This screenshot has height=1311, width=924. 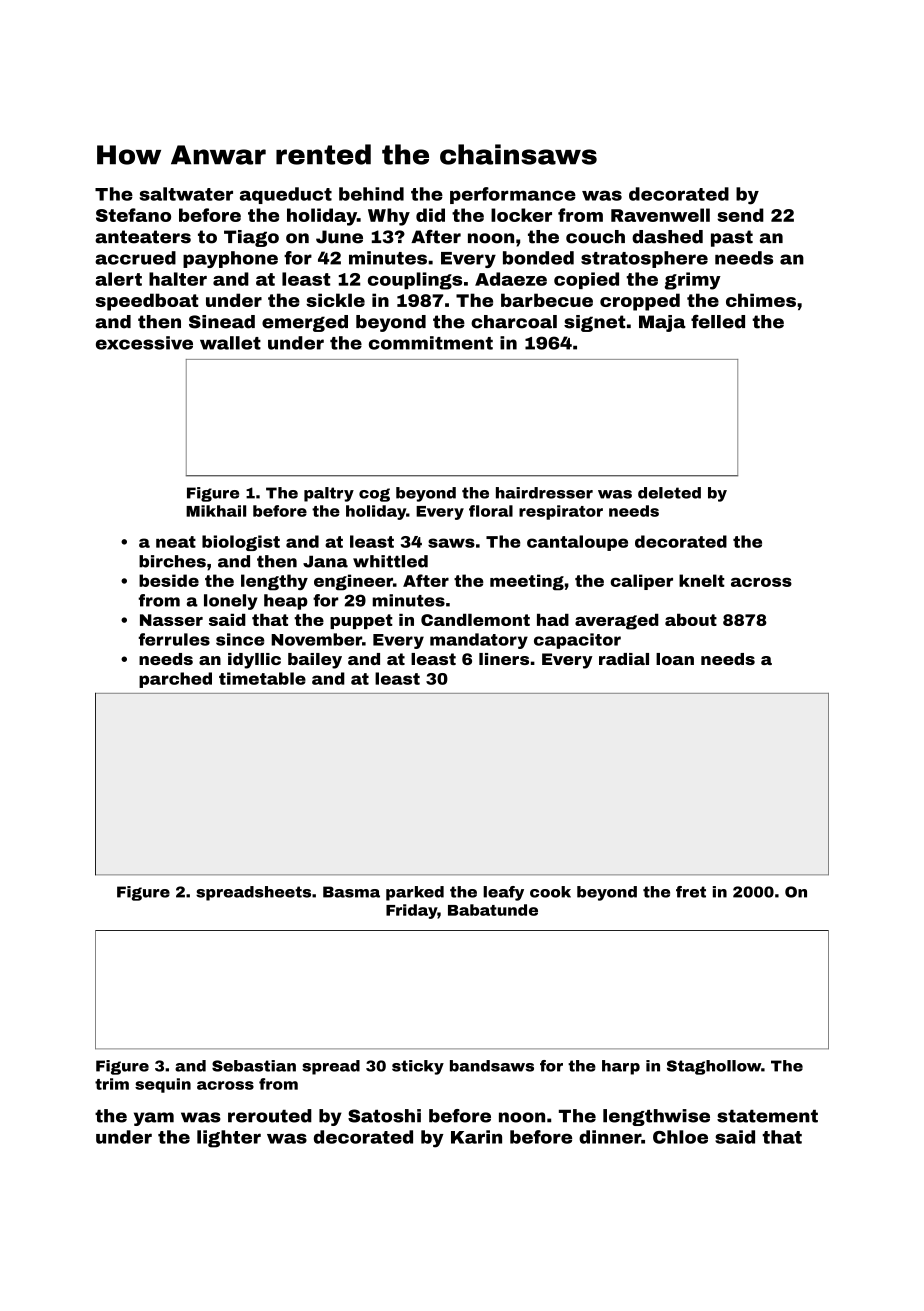 What do you see at coordinates (415, 893) in the screenshot?
I see `parked` at bounding box center [415, 893].
